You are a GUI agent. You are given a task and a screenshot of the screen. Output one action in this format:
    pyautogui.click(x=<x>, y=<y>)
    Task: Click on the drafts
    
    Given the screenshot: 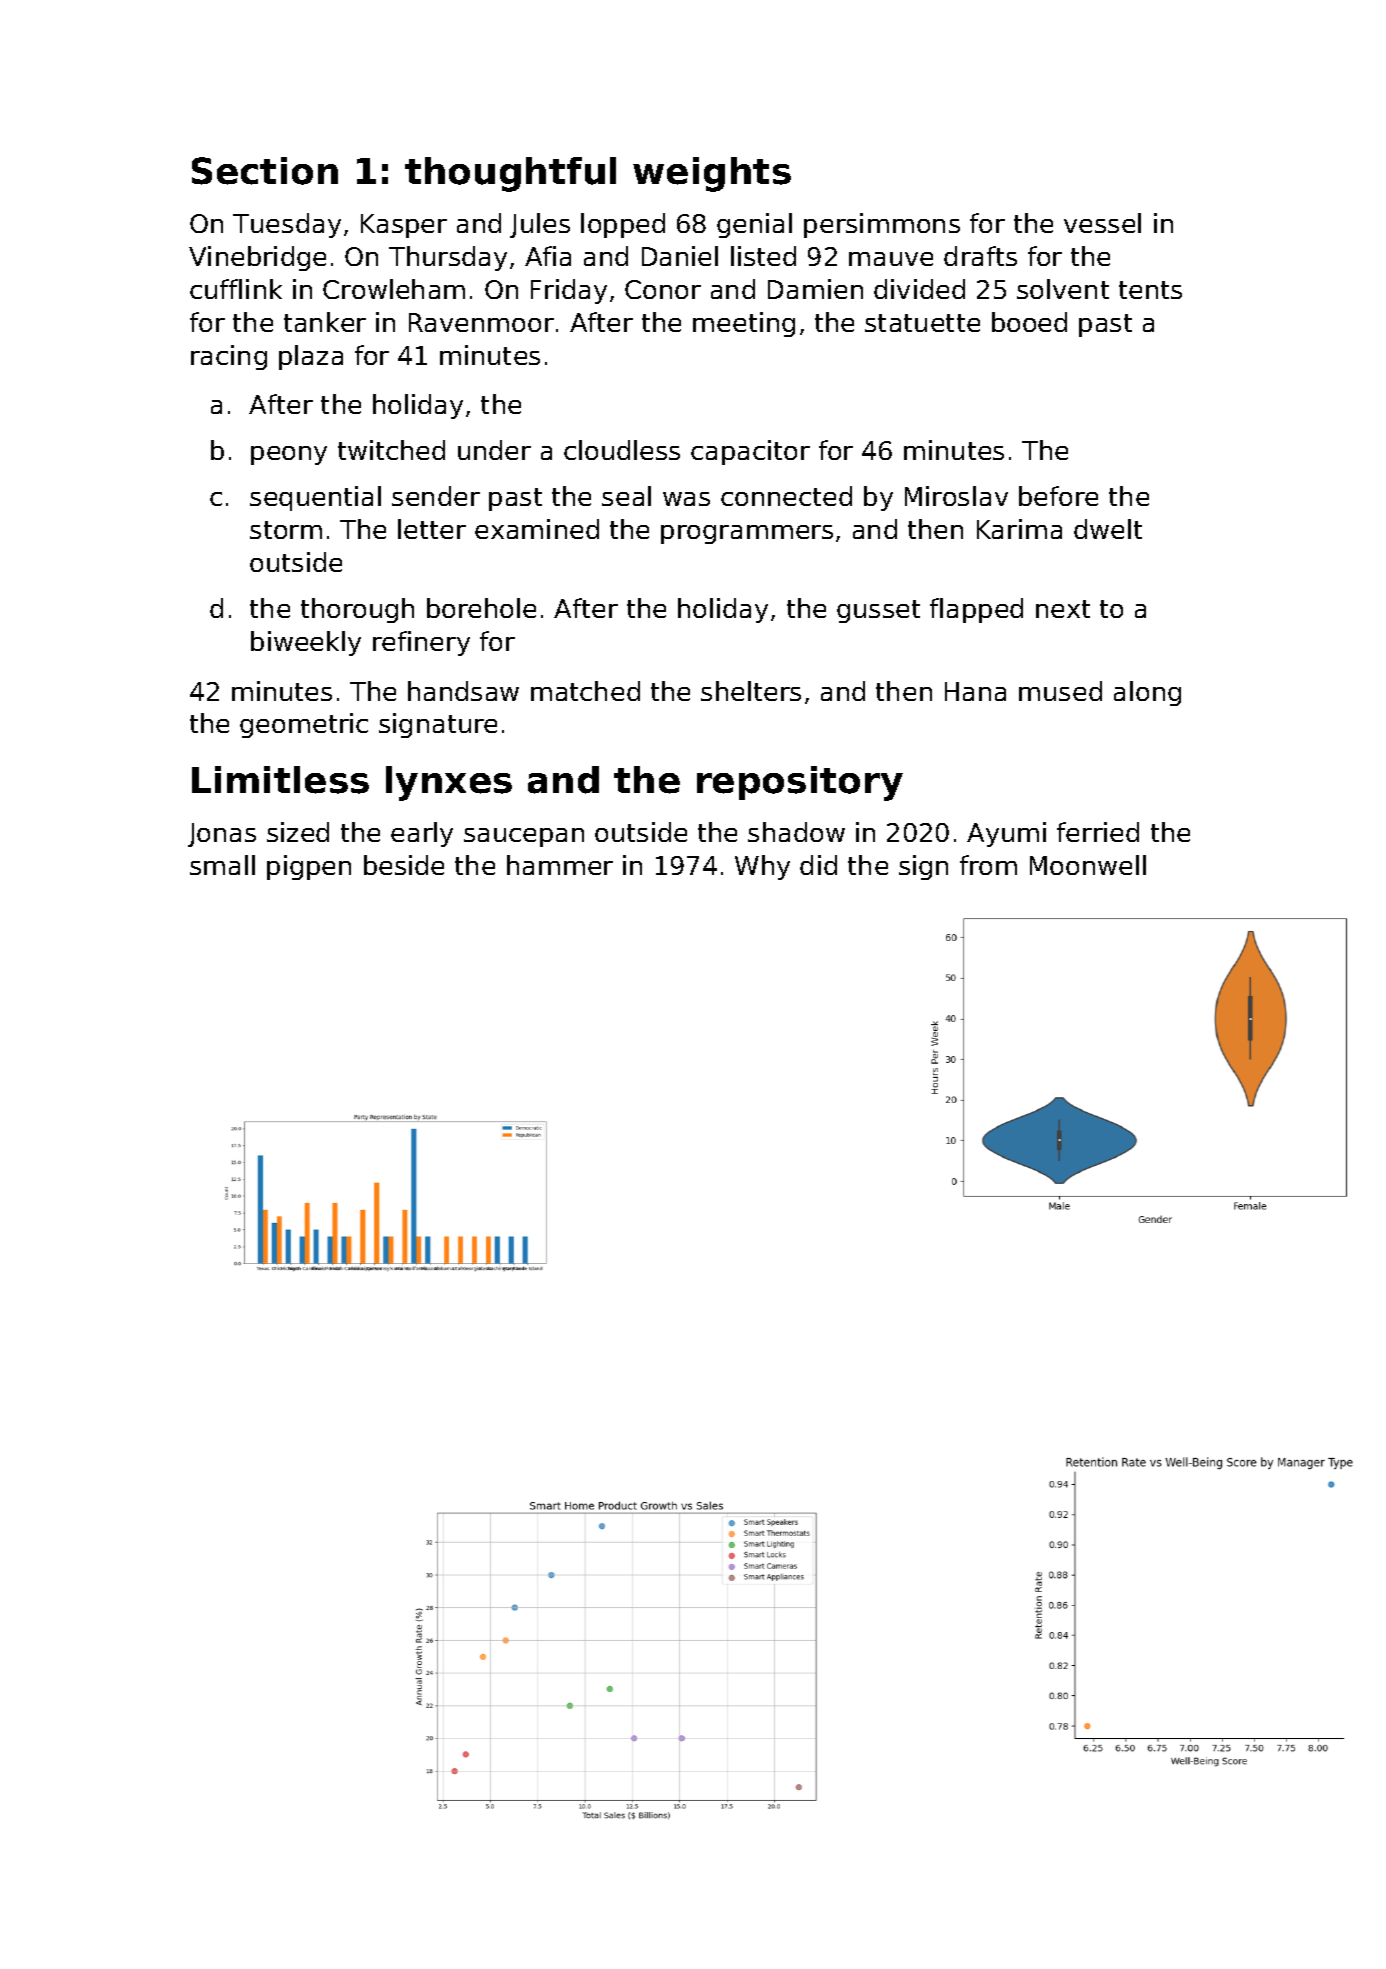 What is the action you would take?
    pyautogui.click(x=980, y=256)
